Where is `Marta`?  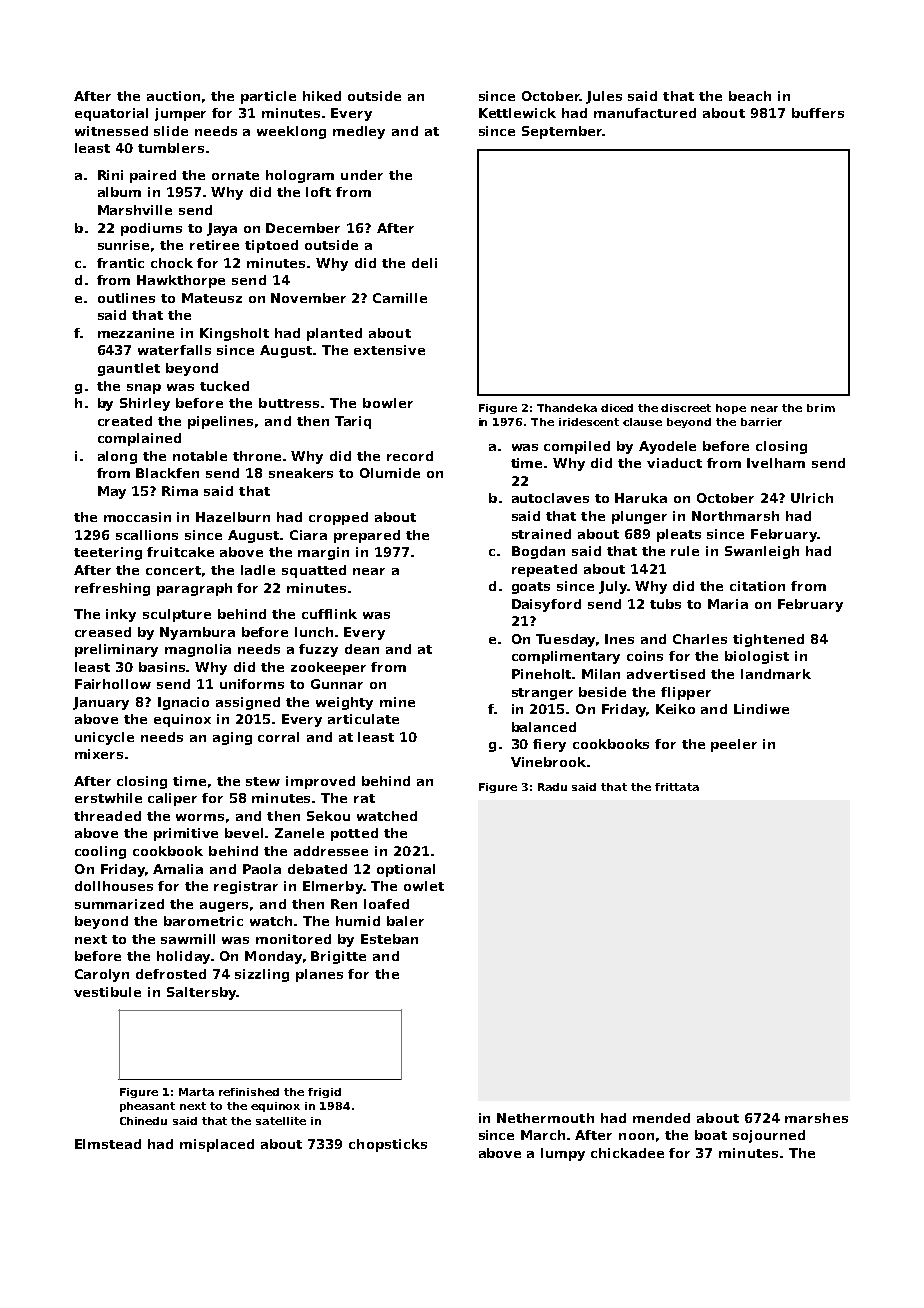 Marta is located at coordinates (196, 1092).
